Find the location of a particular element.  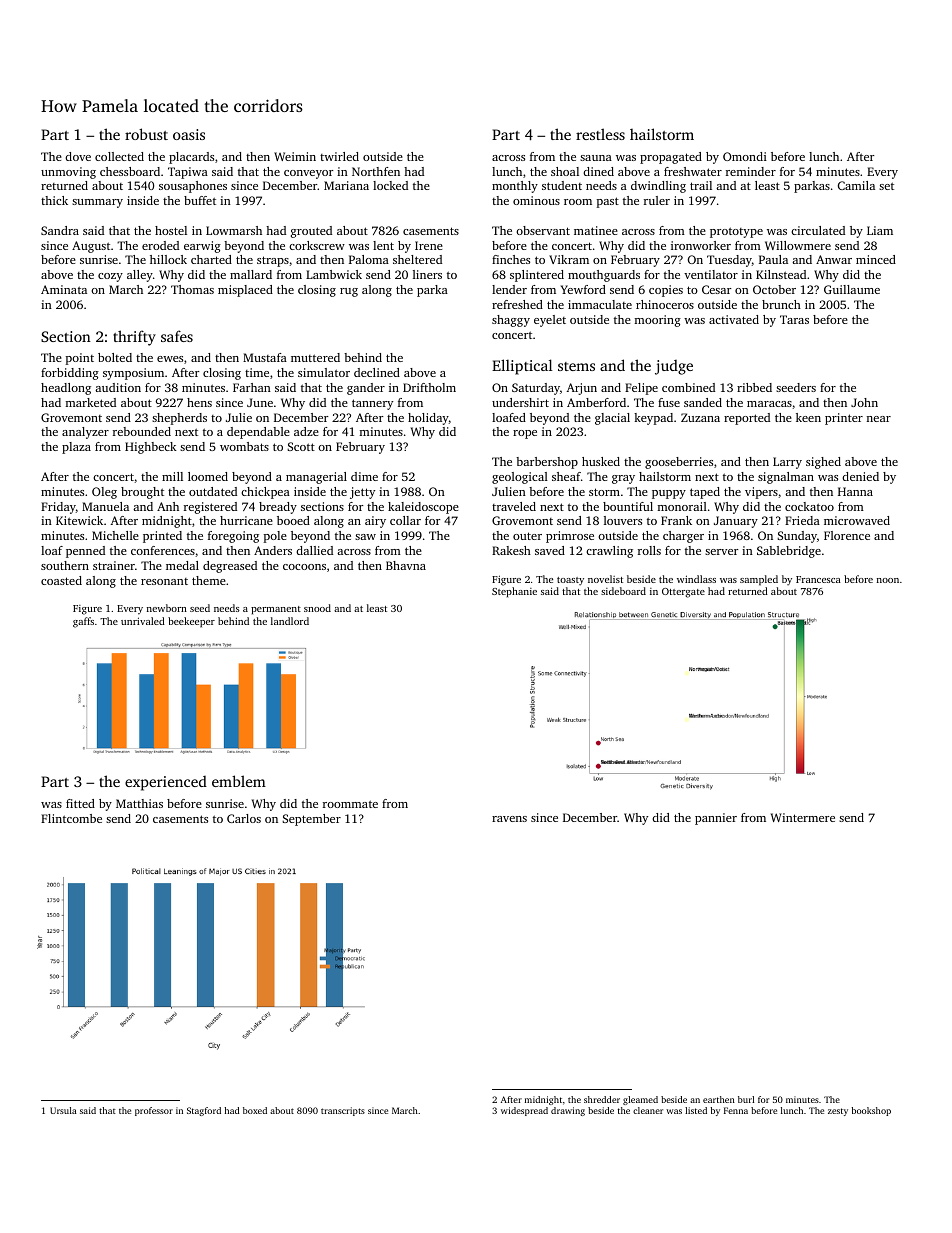

Weimin is located at coordinates (295, 156).
